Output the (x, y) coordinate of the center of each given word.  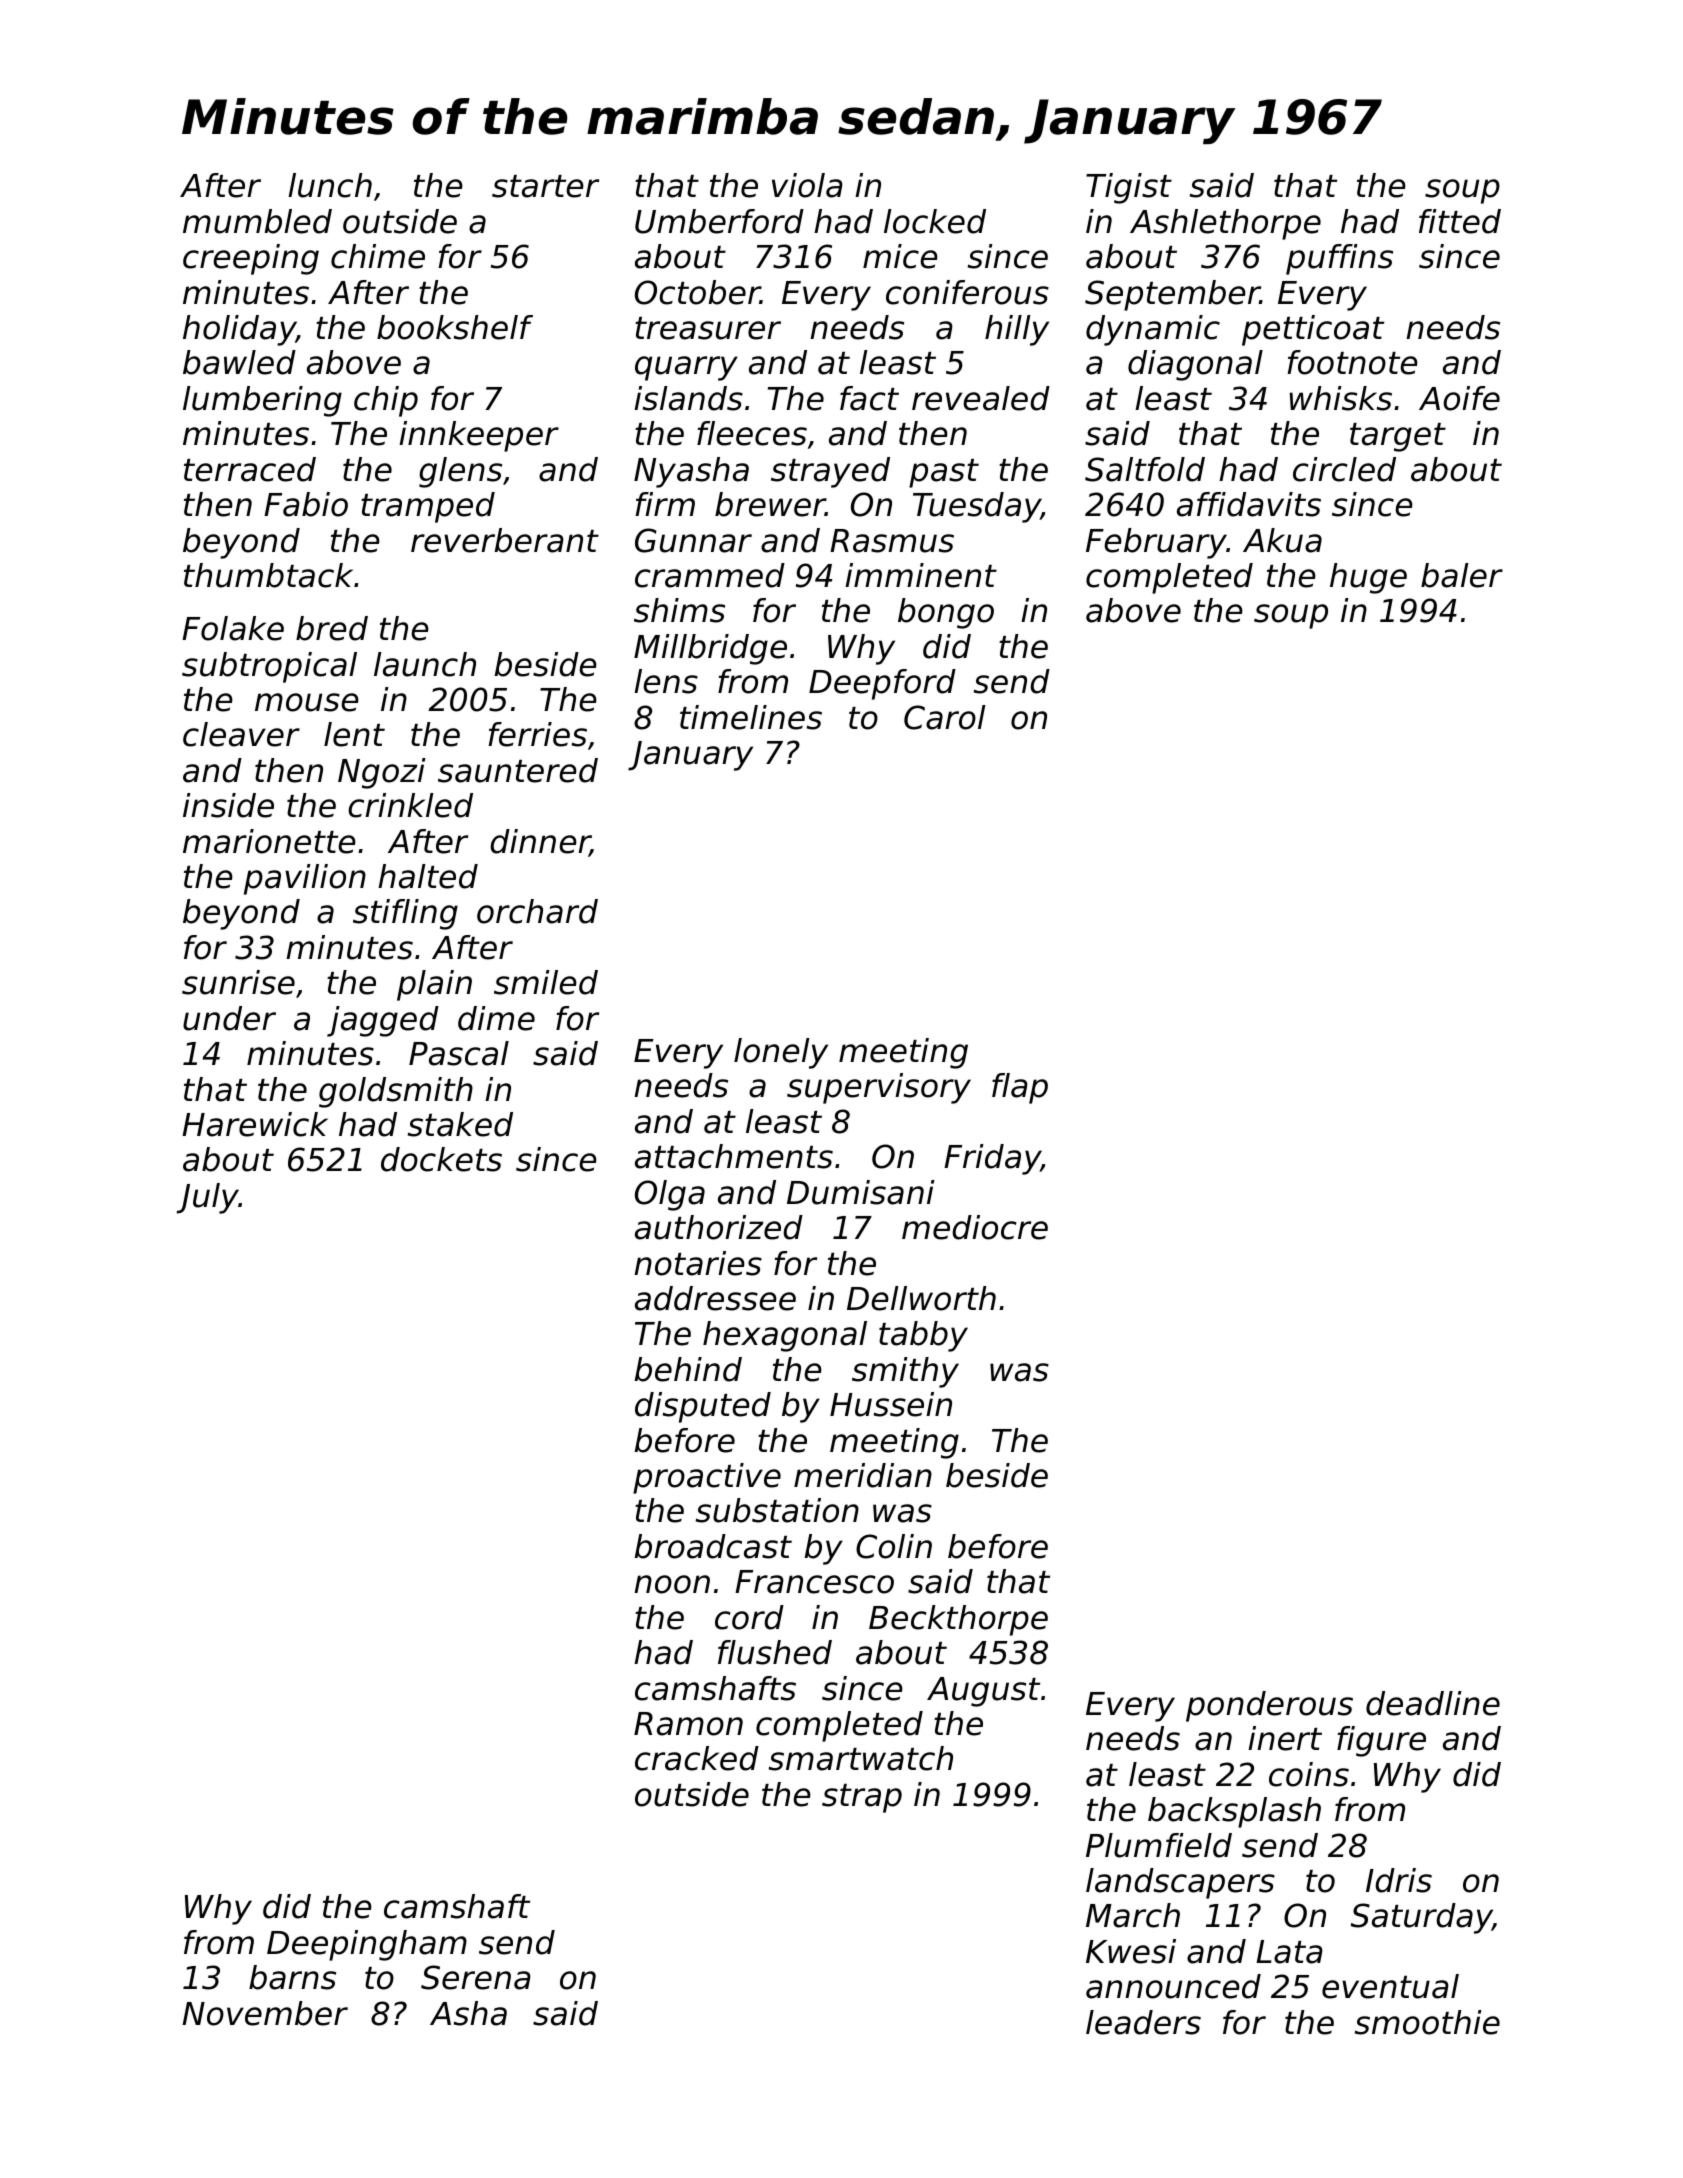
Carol (945, 717)
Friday (992, 1159)
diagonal (1195, 365)
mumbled (257, 221)
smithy (905, 1372)
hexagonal (785, 1336)
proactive (707, 1478)
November (265, 2013)
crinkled (410, 805)
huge (1368, 578)
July (207, 1198)
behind (688, 1369)
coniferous (967, 292)
